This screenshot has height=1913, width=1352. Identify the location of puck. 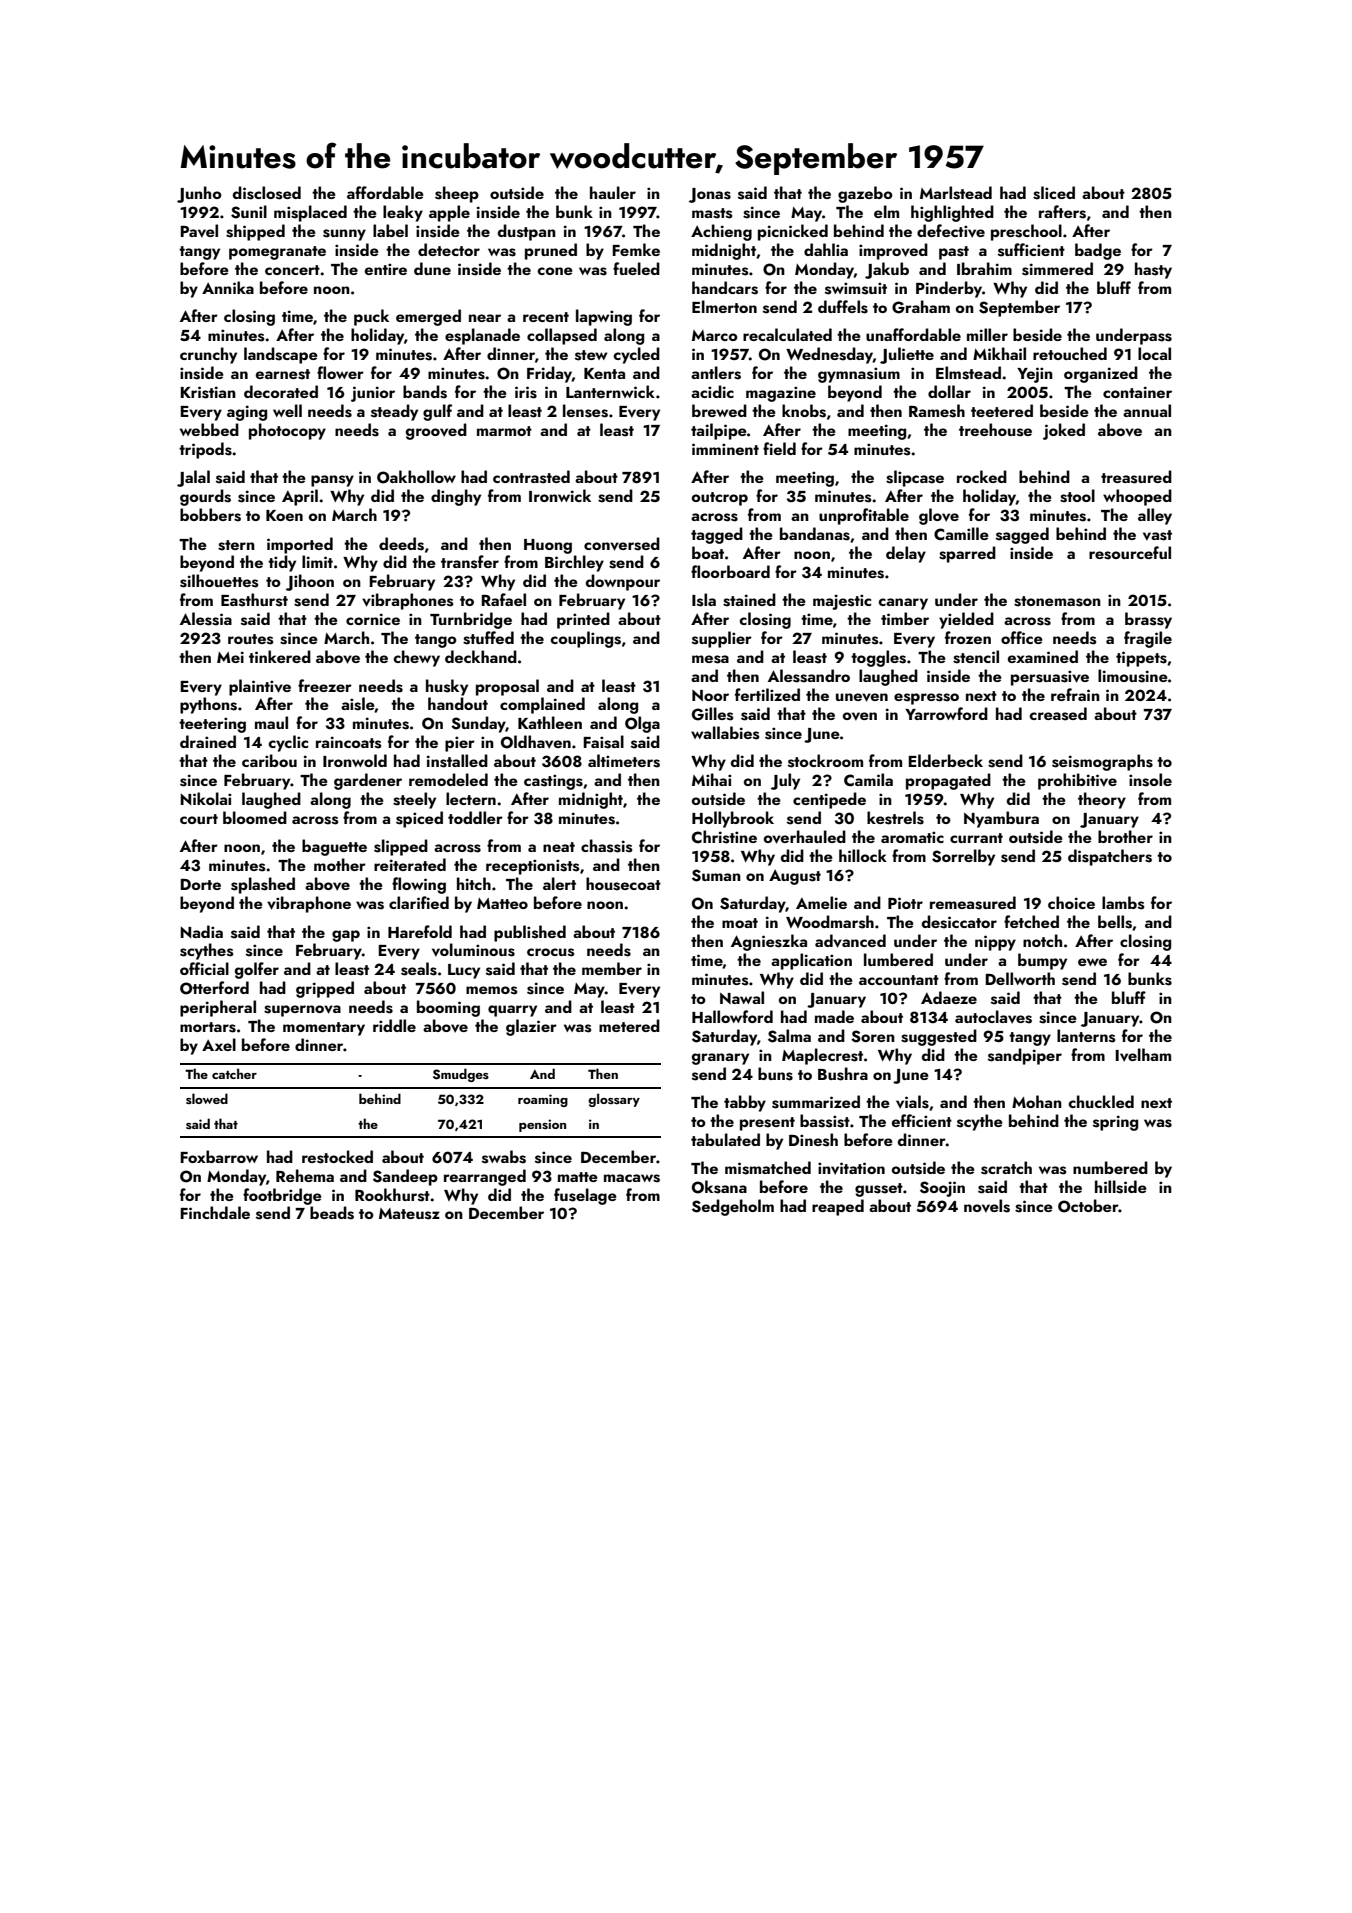
(371, 317).
